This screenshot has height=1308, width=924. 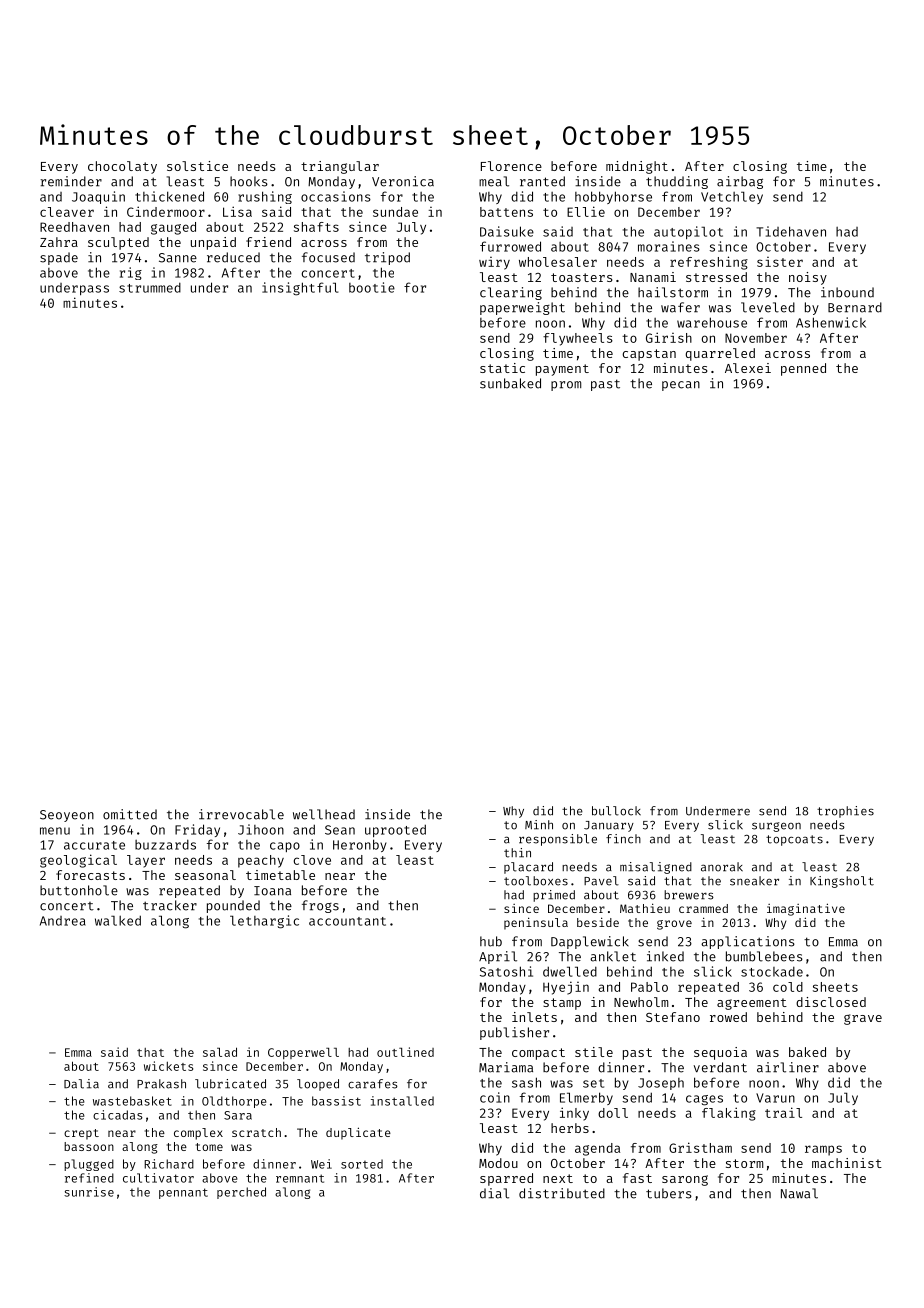 I want to click on airbag, so click(x=740, y=182).
